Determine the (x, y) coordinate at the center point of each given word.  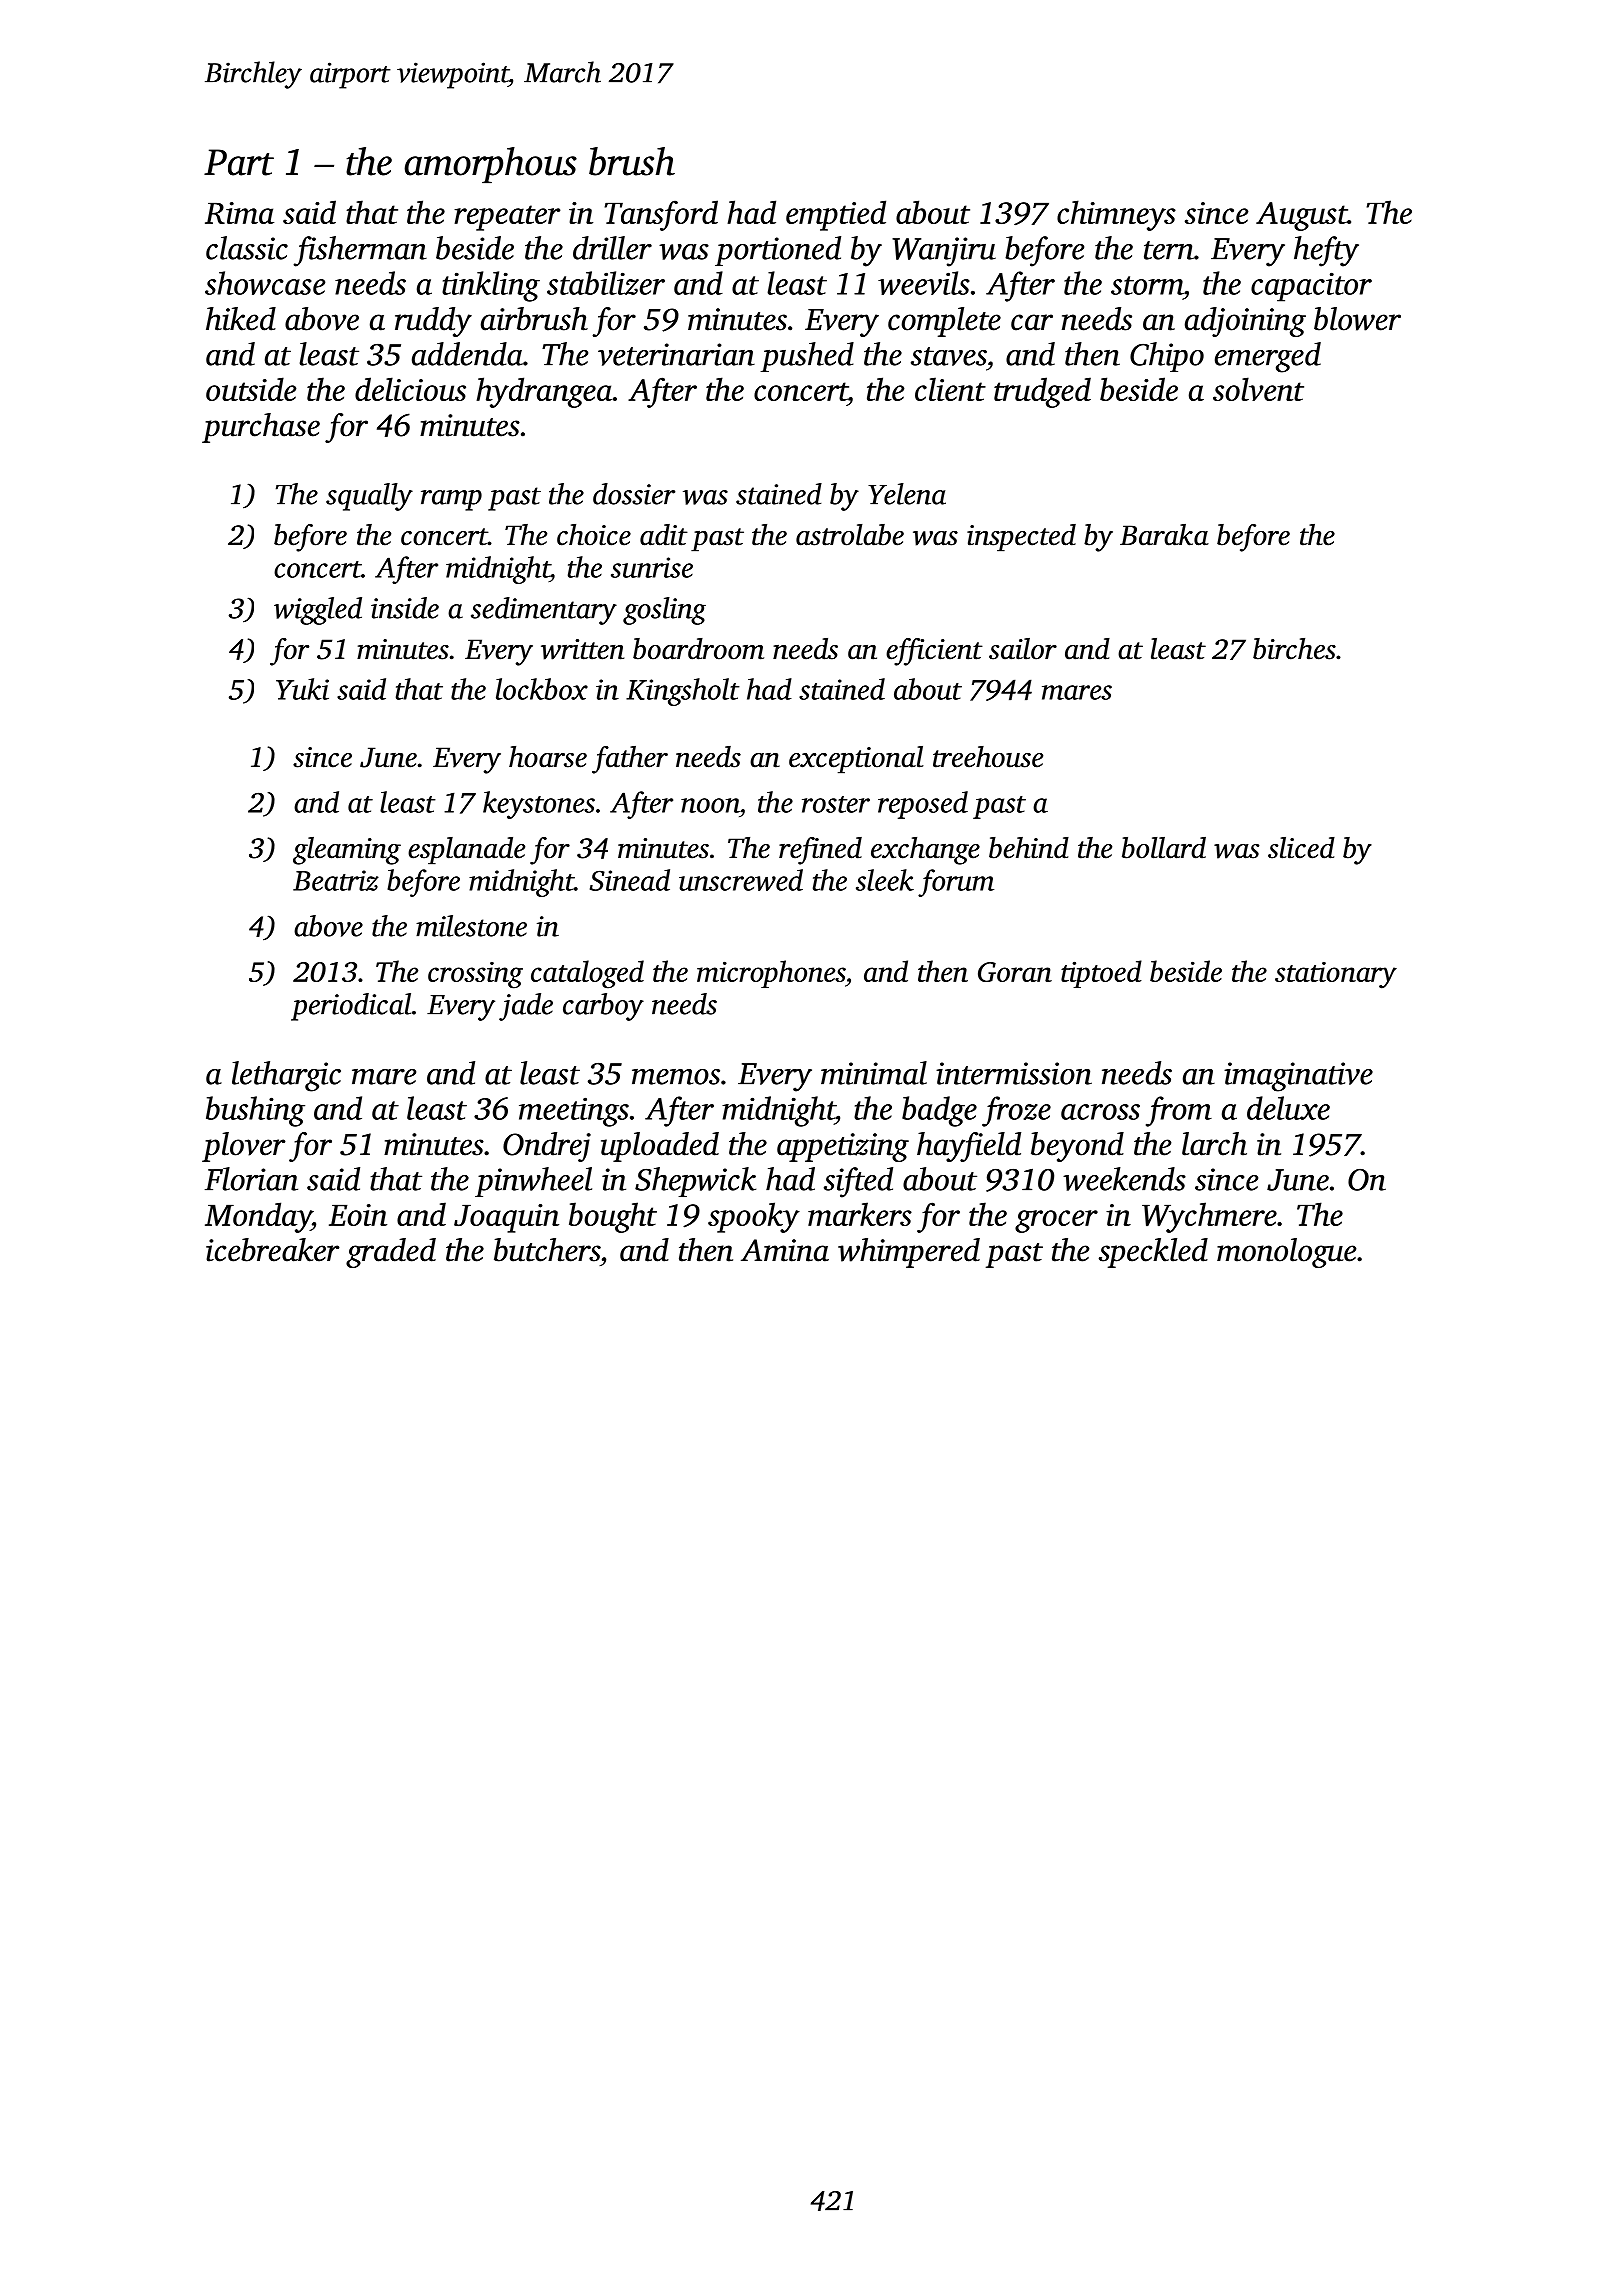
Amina (785, 1250)
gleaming (347, 851)
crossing (475, 975)
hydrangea (544, 392)
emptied (836, 215)
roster (836, 804)
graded (391, 1253)
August (1302, 216)
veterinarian (676, 354)
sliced (1301, 848)
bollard (1164, 848)
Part (239, 162)
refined (820, 851)
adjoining (1245, 322)
